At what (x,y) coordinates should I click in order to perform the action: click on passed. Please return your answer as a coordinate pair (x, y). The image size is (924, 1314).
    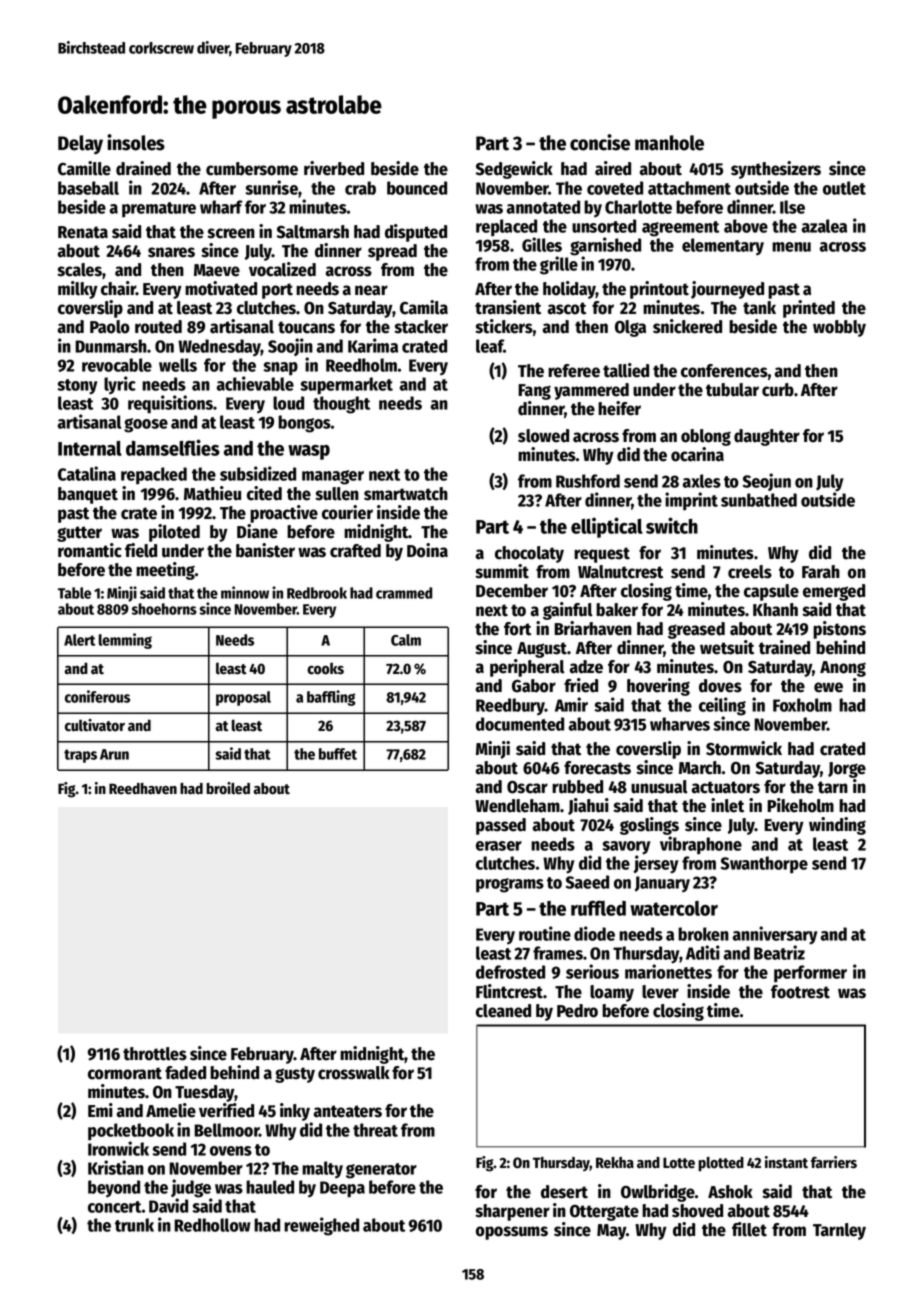
    Looking at the image, I should click on (501, 826).
